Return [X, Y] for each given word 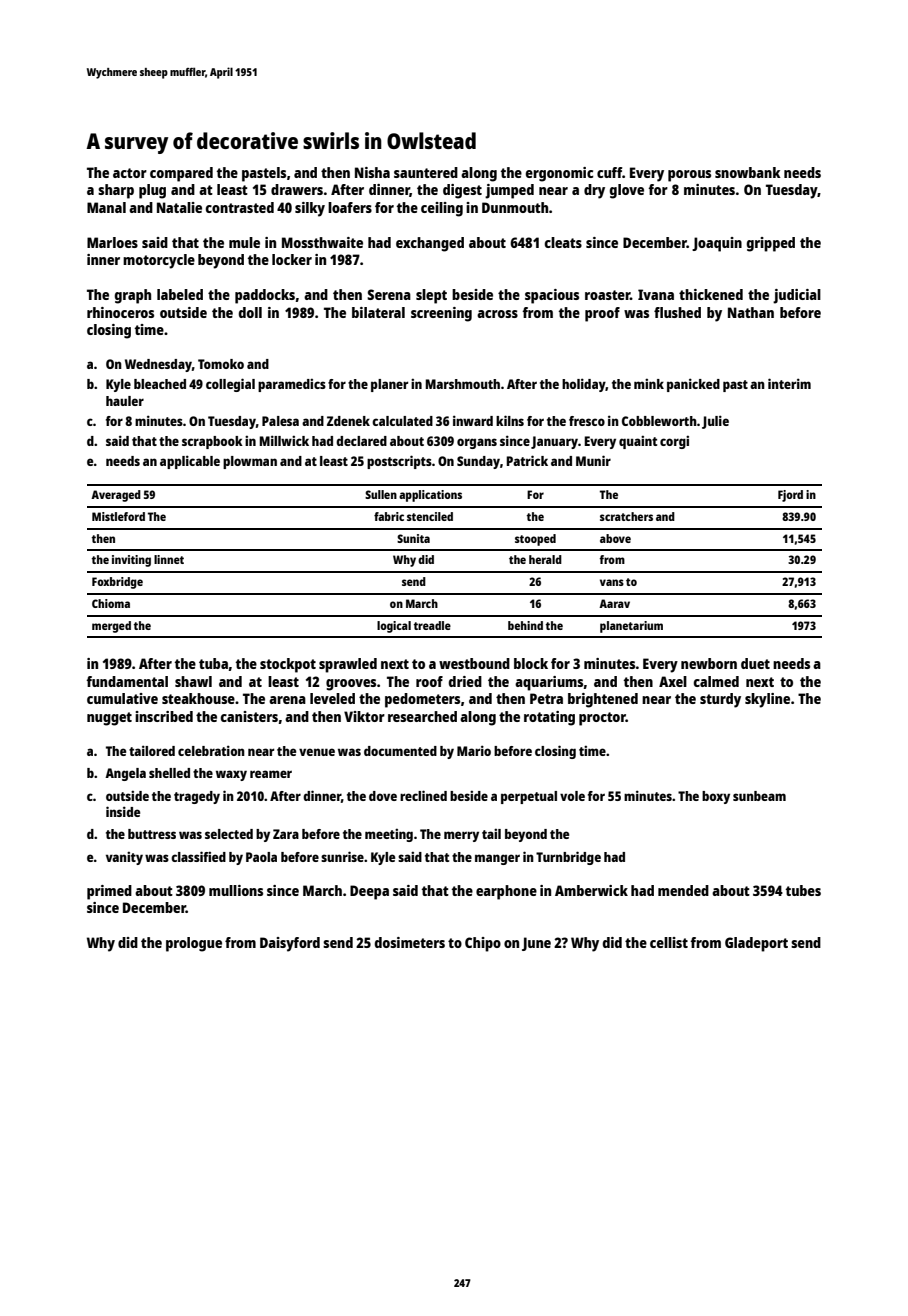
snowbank [748, 172]
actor [130, 173]
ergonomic [559, 174]
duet [755, 663]
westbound [474, 663]
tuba [213, 663]
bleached [160, 384]
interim [789, 383]
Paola [261, 857]
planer [389, 385]
